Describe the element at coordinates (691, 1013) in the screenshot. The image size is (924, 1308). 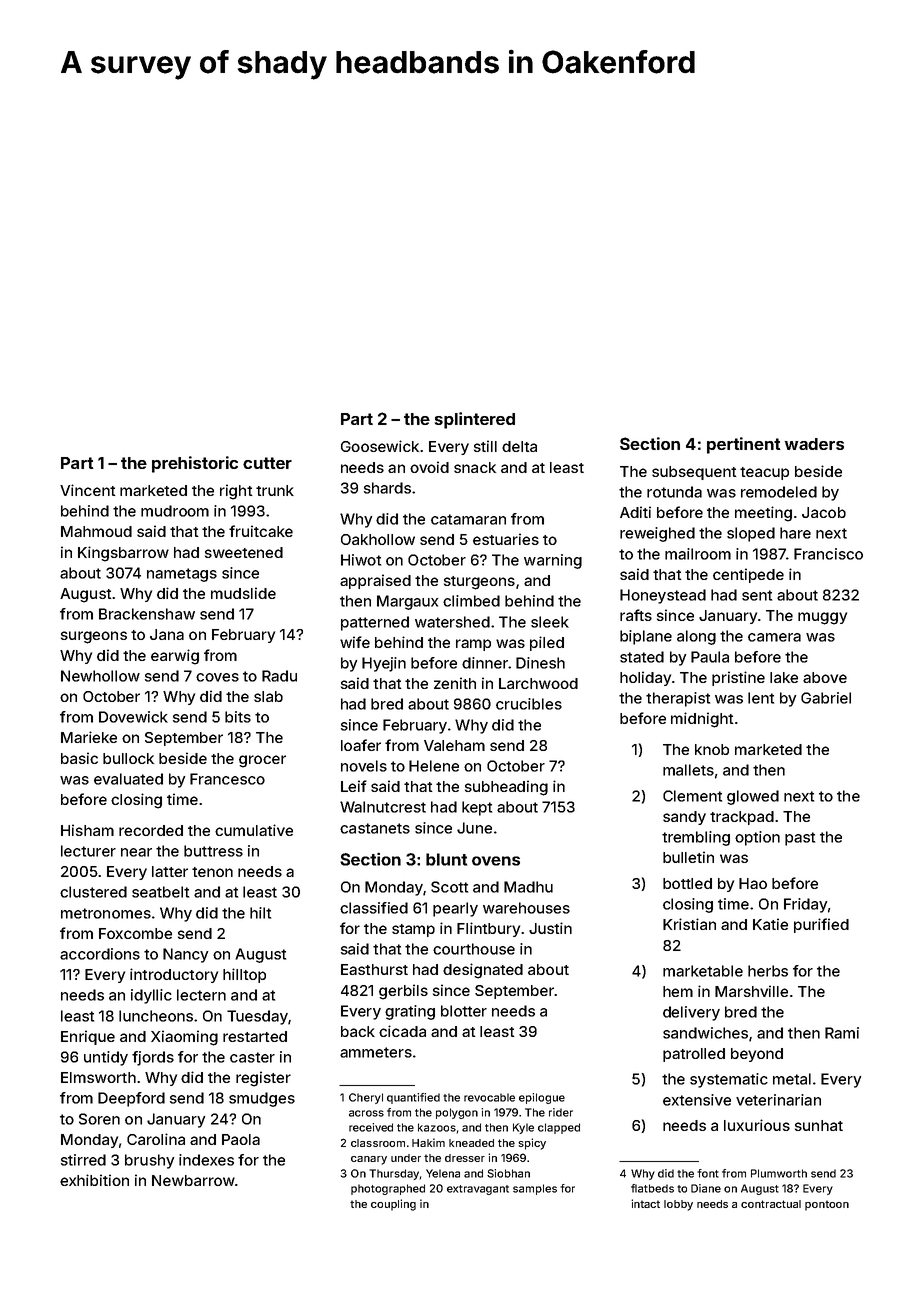
I see `delivery` at that location.
